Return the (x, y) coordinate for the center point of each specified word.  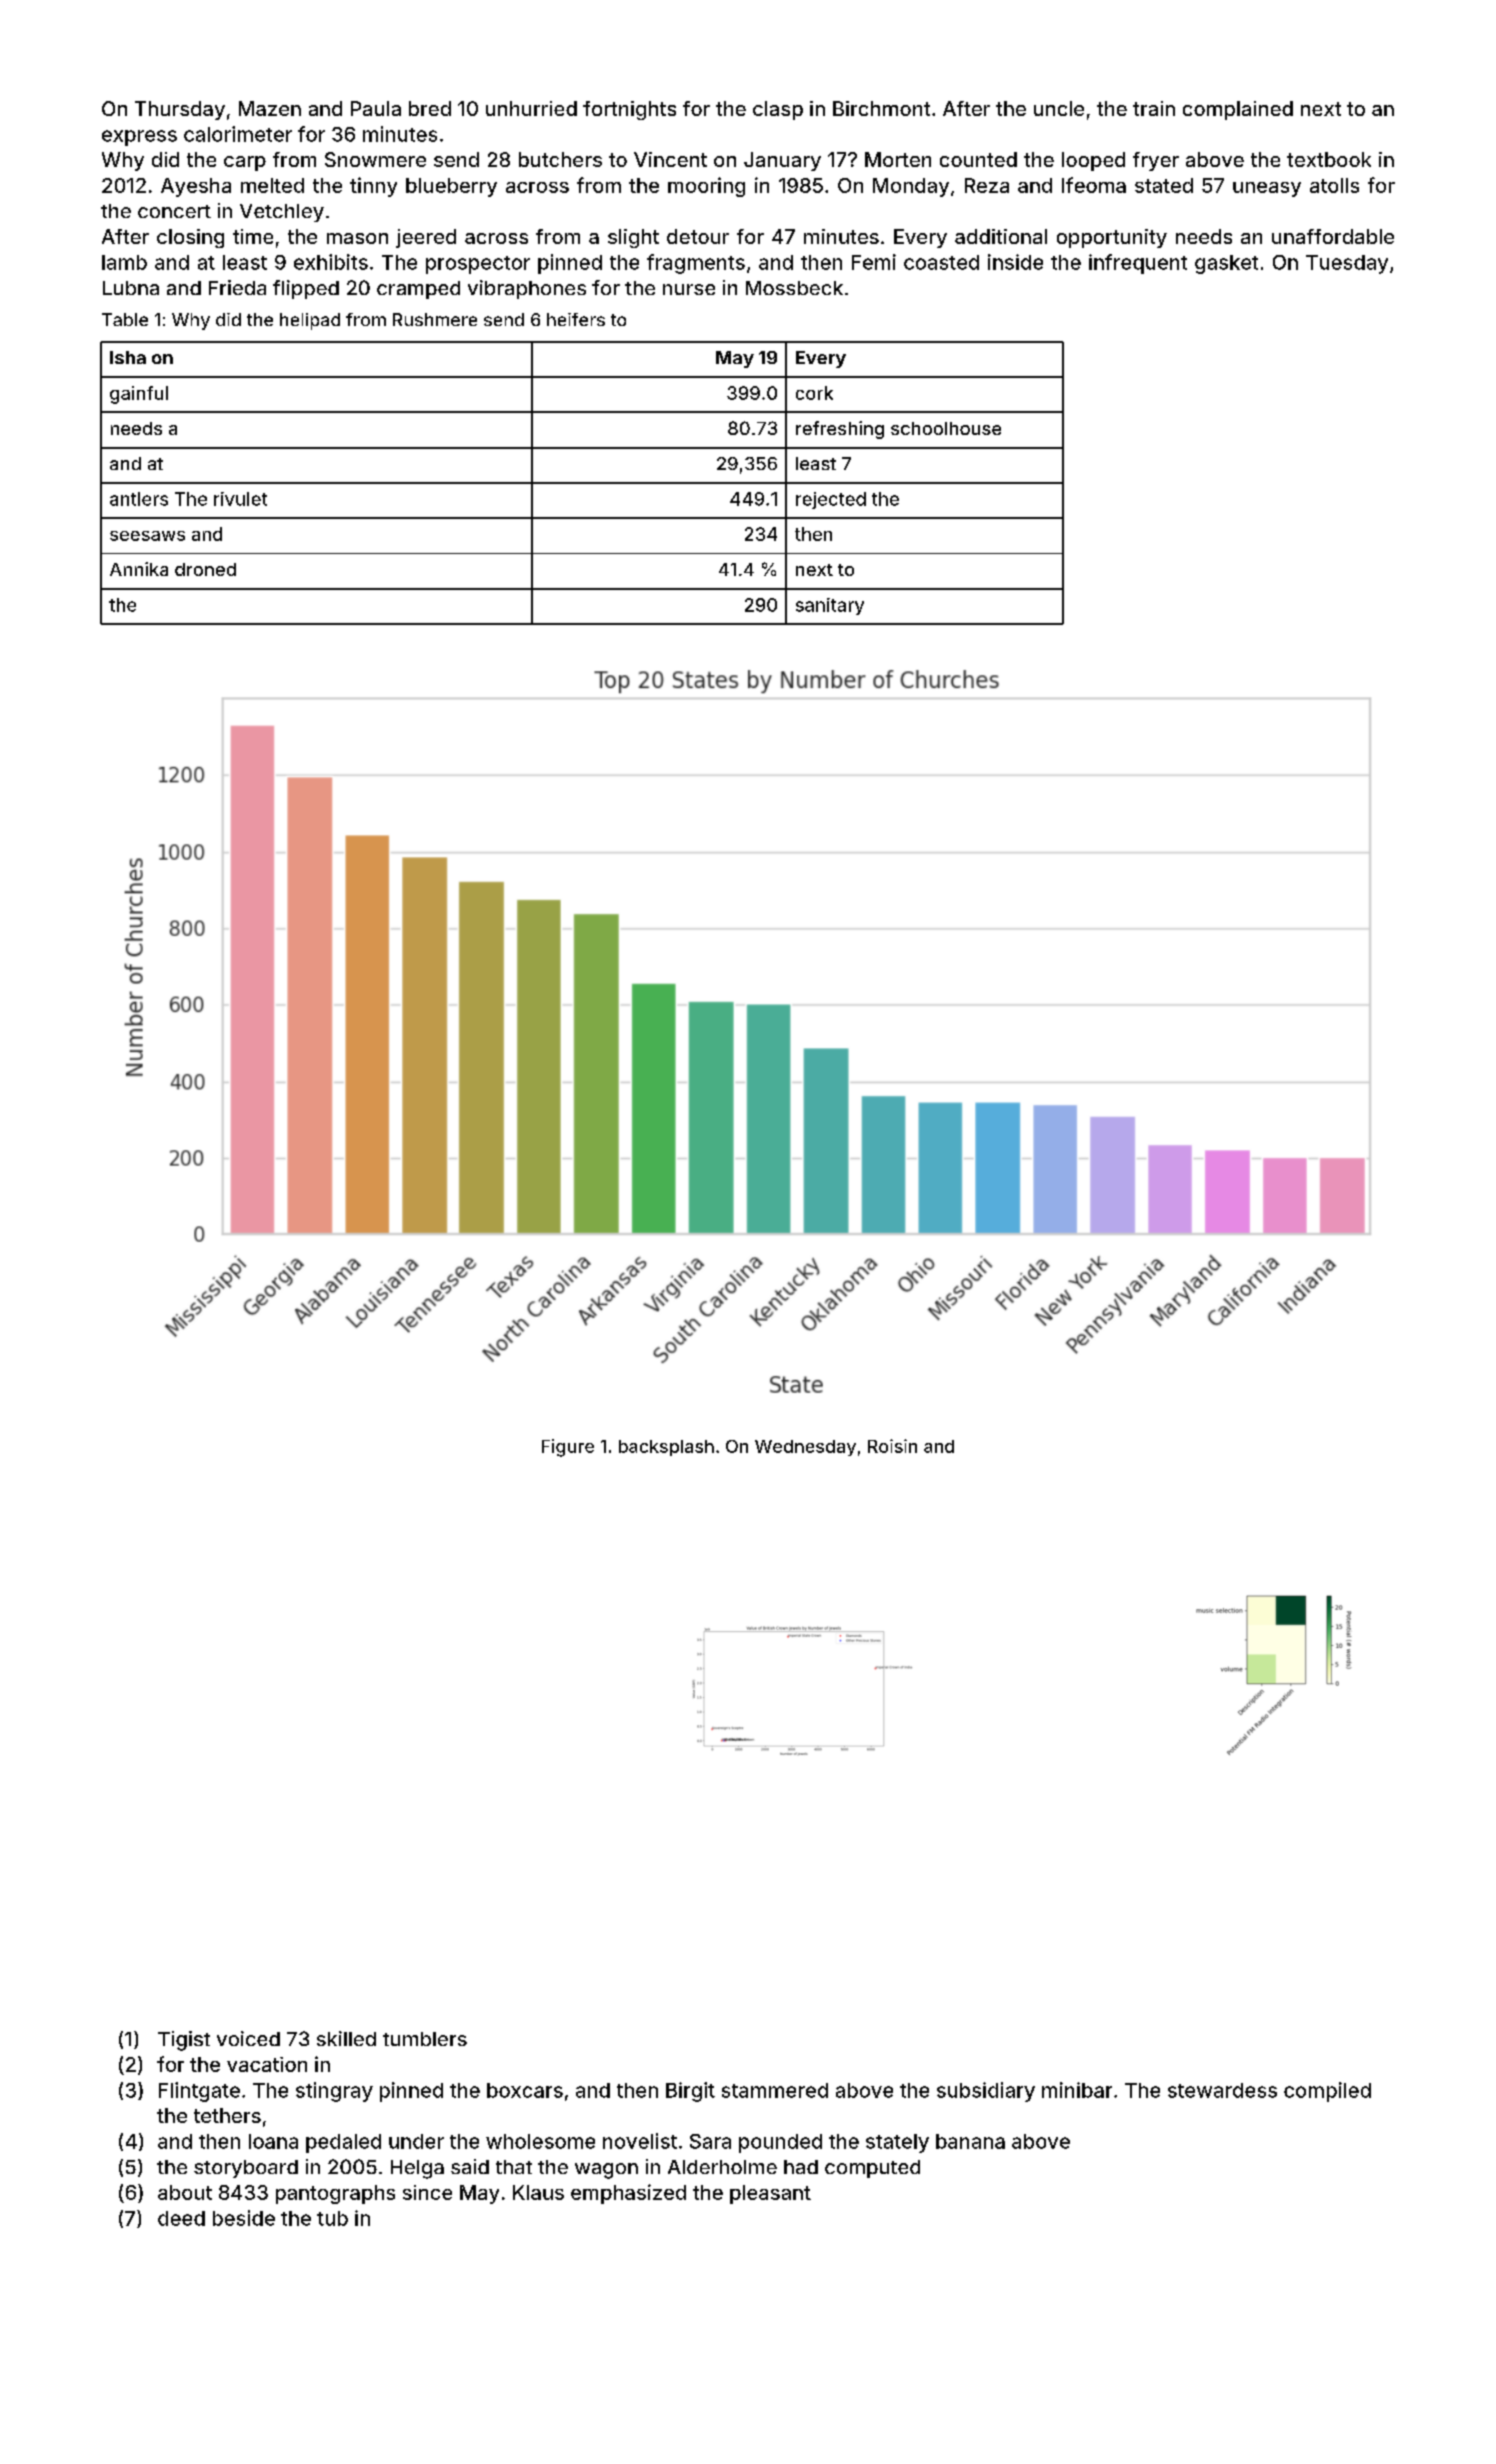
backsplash (666, 1448)
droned (205, 569)
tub (332, 2218)
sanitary (830, 606)
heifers (576, 319)
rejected (831, 500)
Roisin (892, 1446)
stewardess (1222, 2090)
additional (1001, 236)
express (139, 138)
